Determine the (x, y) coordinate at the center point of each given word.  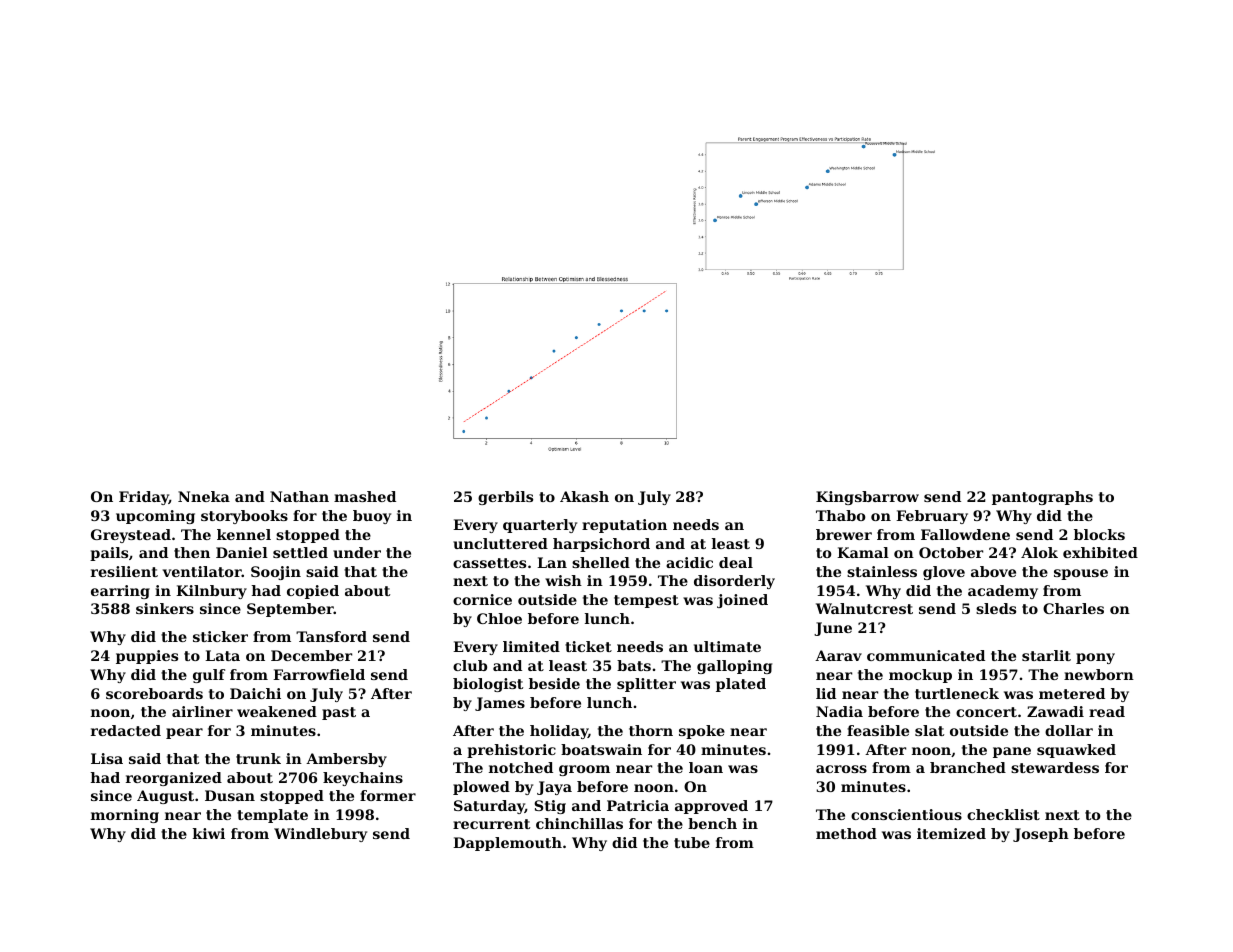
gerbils (505, 498)
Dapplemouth (507, 844)
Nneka (204, 496)
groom (584, 770)
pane (1012, 752)
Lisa (107, 758)
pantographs (1042, 498)
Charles (1073, 608)
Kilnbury (211, 592)
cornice (482, 599)
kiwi (209, 833)
